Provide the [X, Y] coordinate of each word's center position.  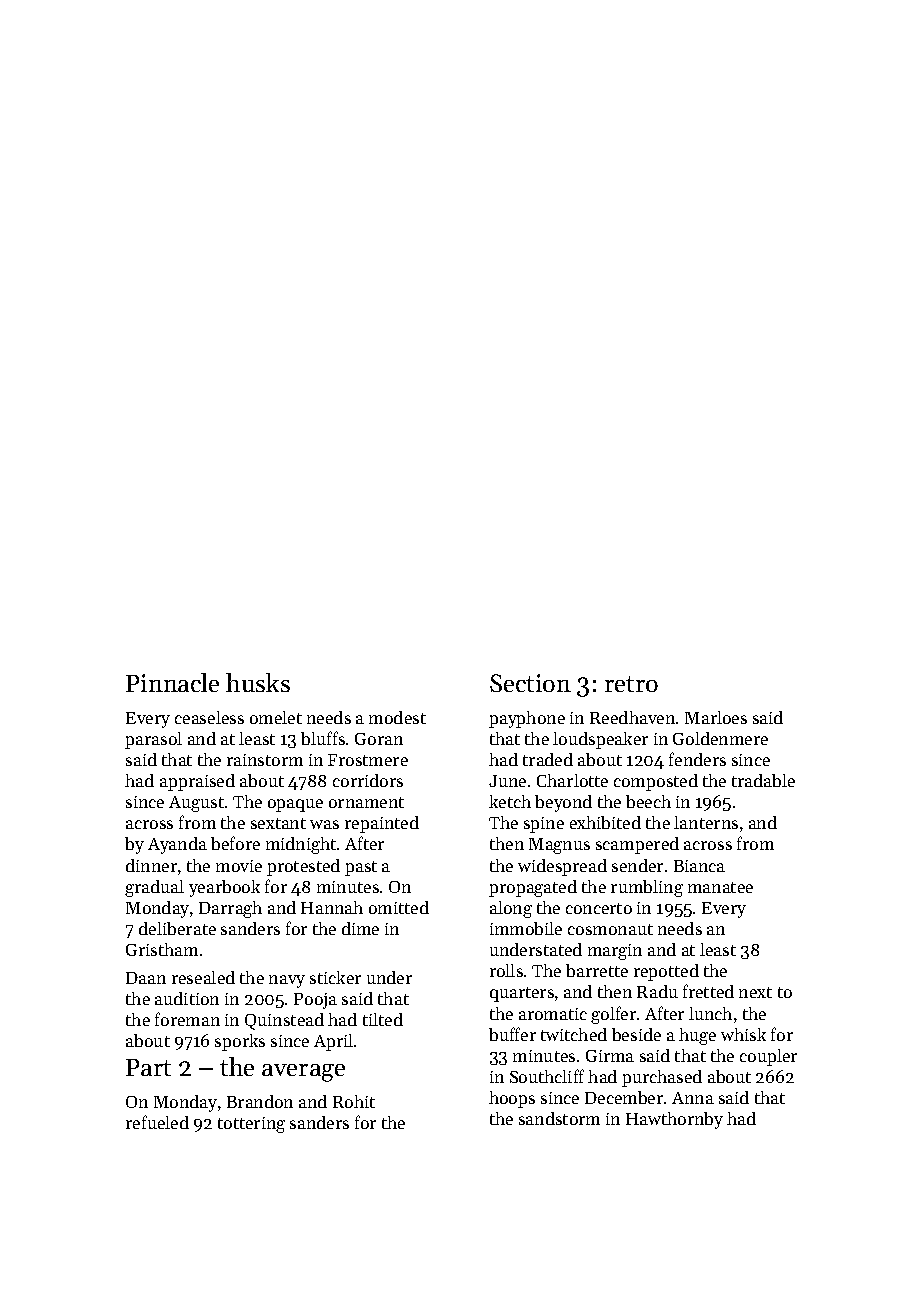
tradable [763, 780]
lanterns [706, 822]
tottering [251, 1125]
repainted [382, 824]
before [235, 843]
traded [548, 759]
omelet [276, 717]
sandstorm [559, 1118]
